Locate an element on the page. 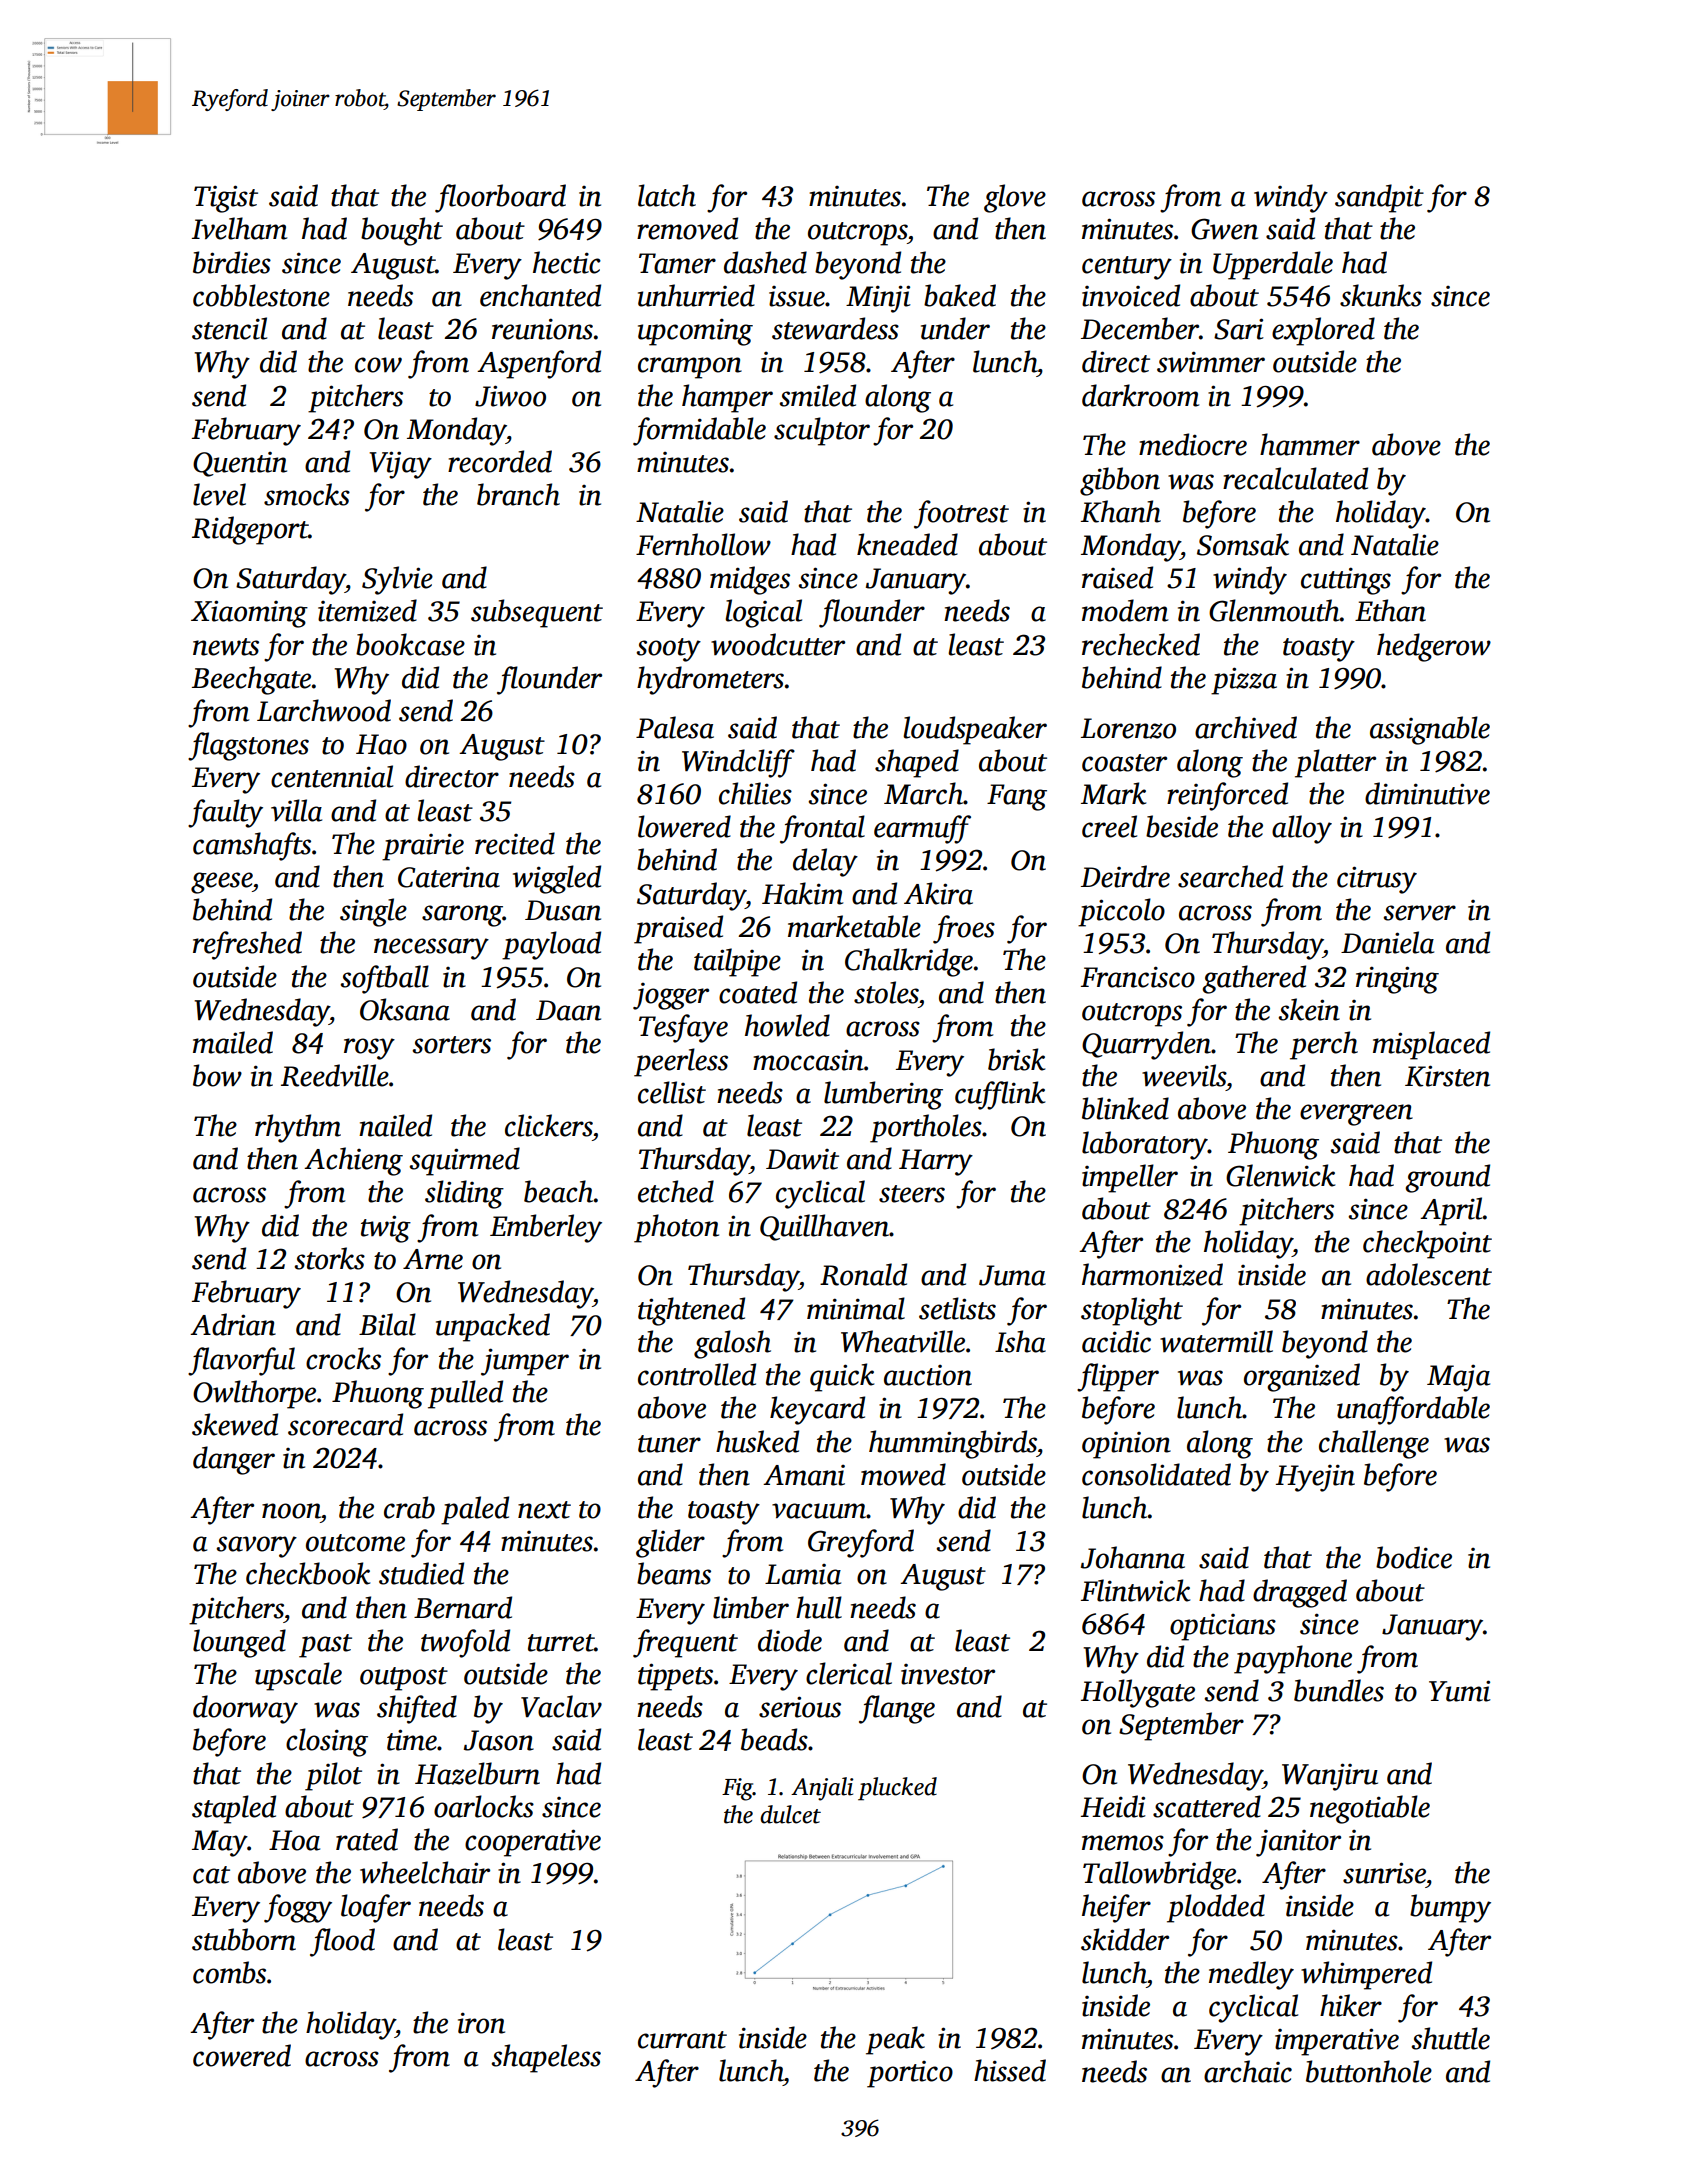  Quentin is located at coordinates (240, 464).
